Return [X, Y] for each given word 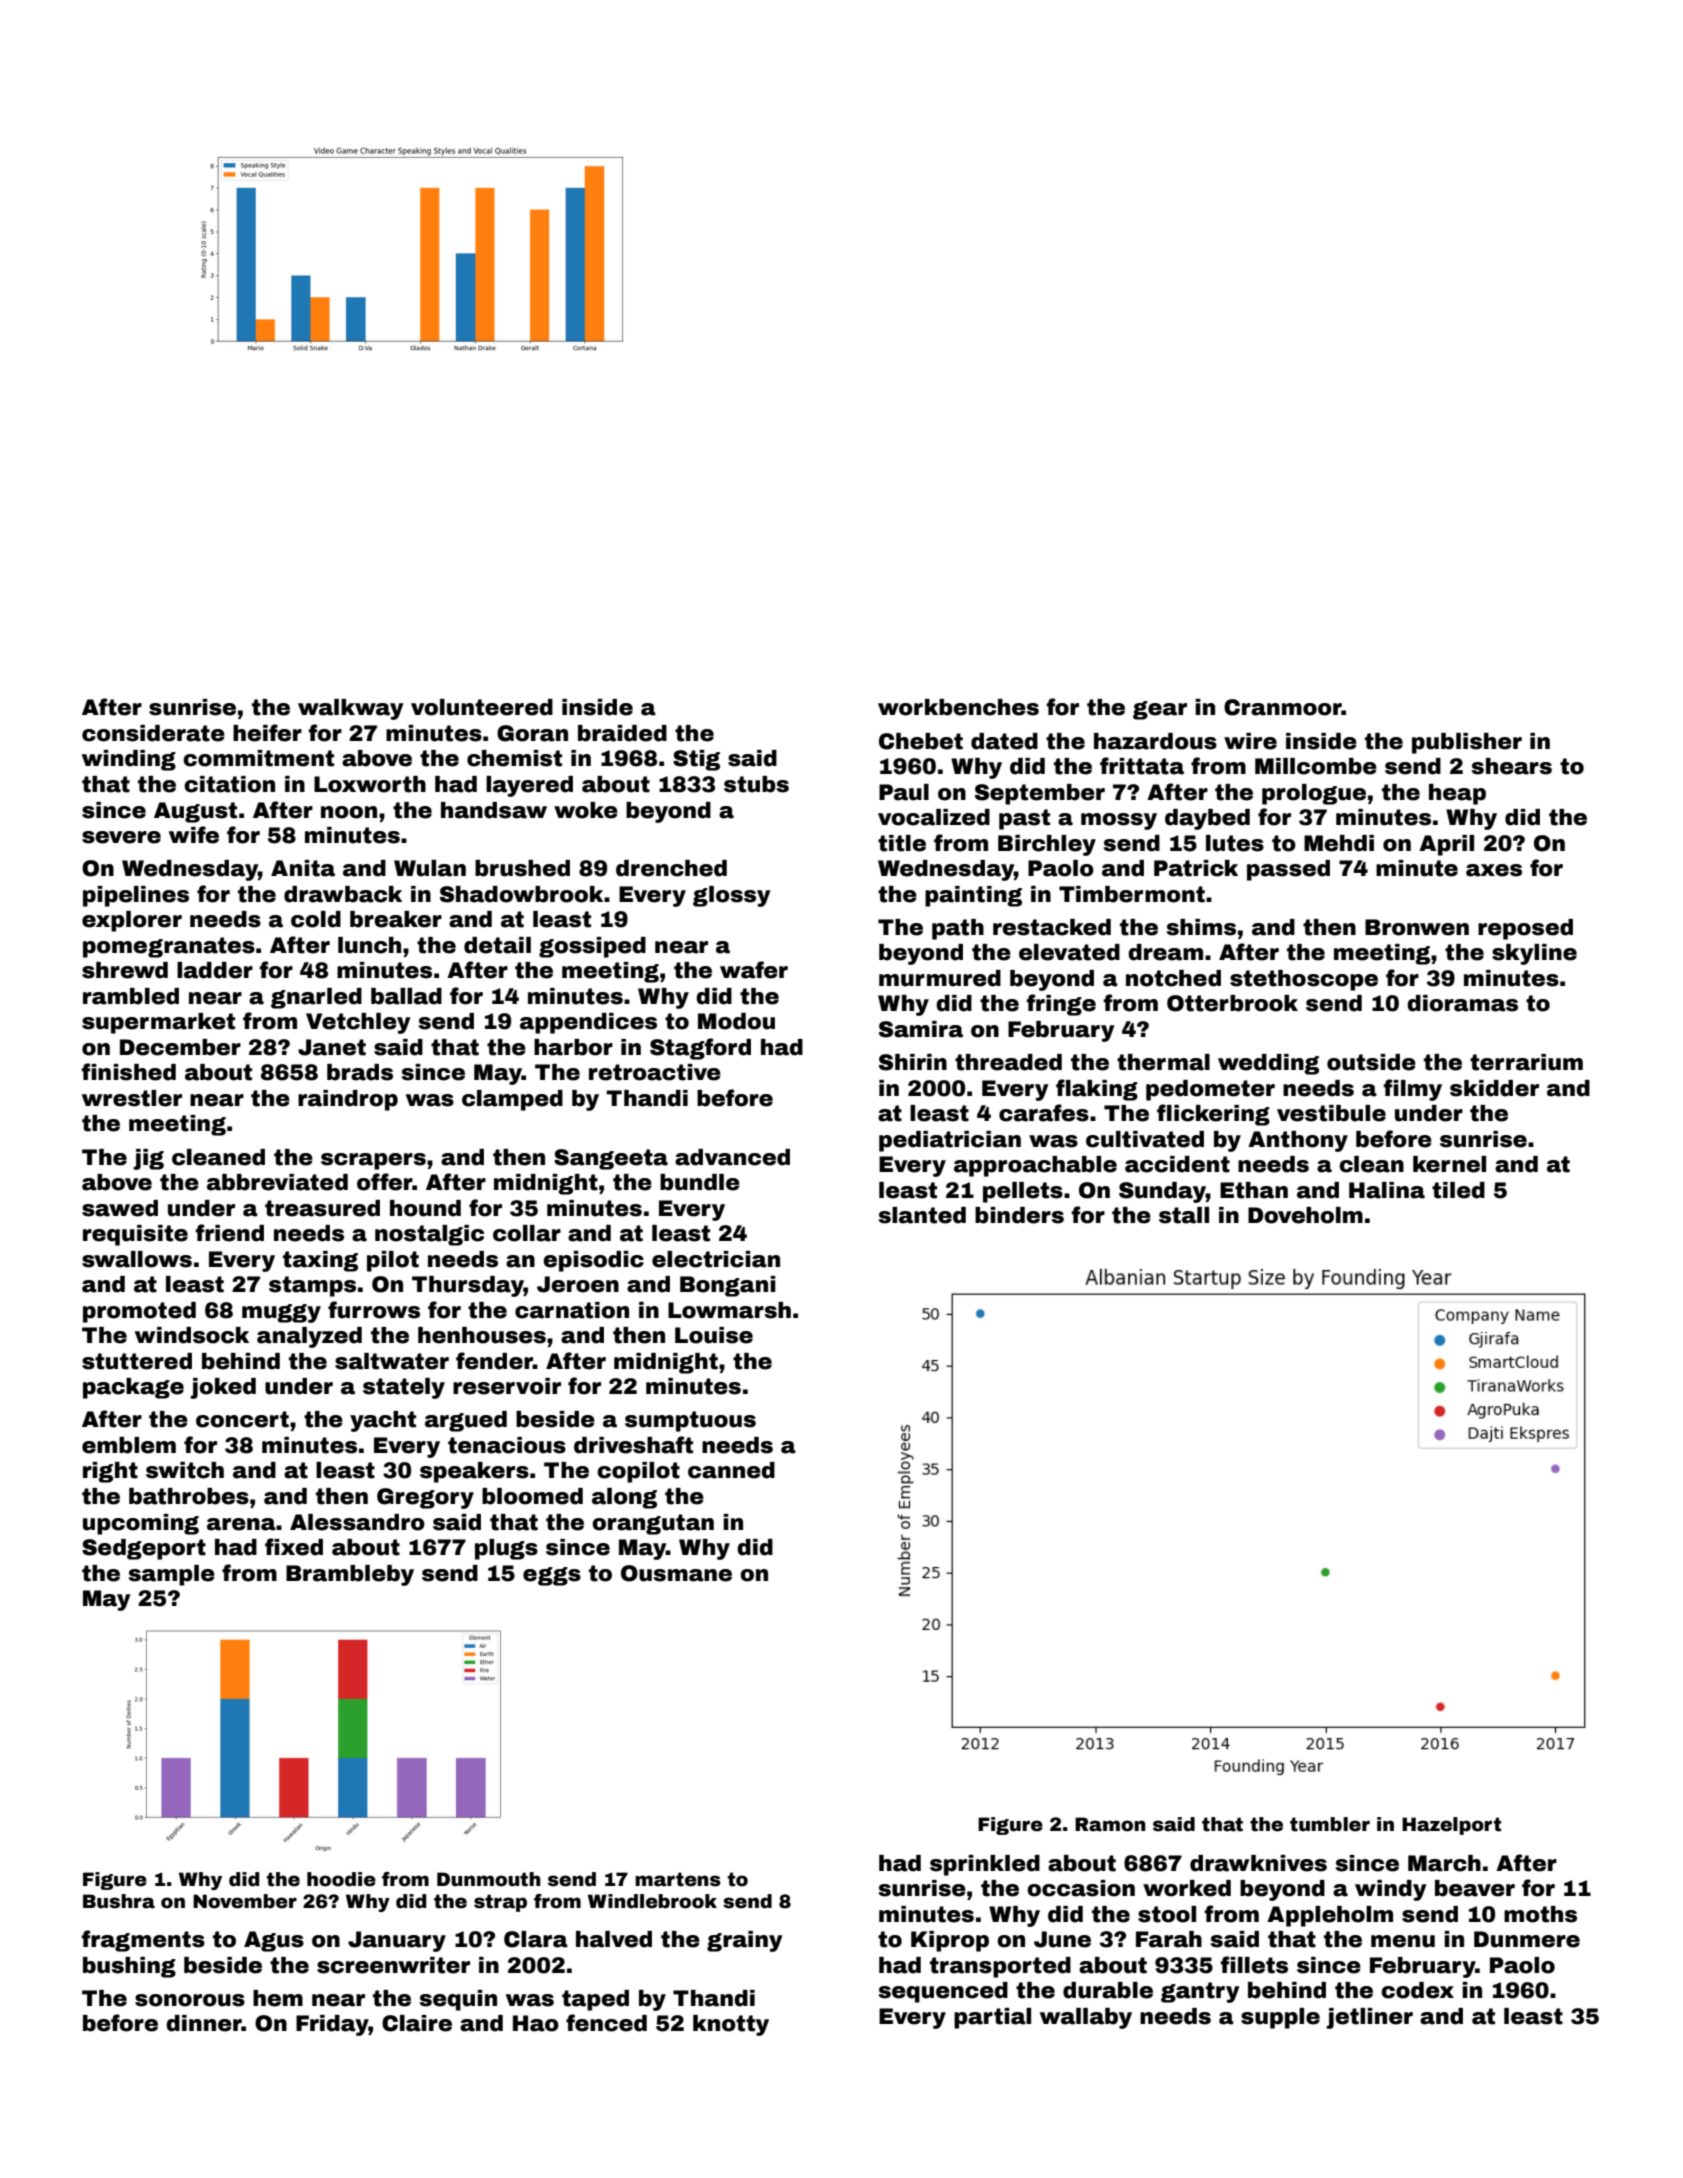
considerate [153, 733]
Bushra [119, 1901]
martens [678, 1879]
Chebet [921, 741]
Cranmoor [1283, 707]
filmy [1412, 1090]
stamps [312, 1286]
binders [1019, 1215]
